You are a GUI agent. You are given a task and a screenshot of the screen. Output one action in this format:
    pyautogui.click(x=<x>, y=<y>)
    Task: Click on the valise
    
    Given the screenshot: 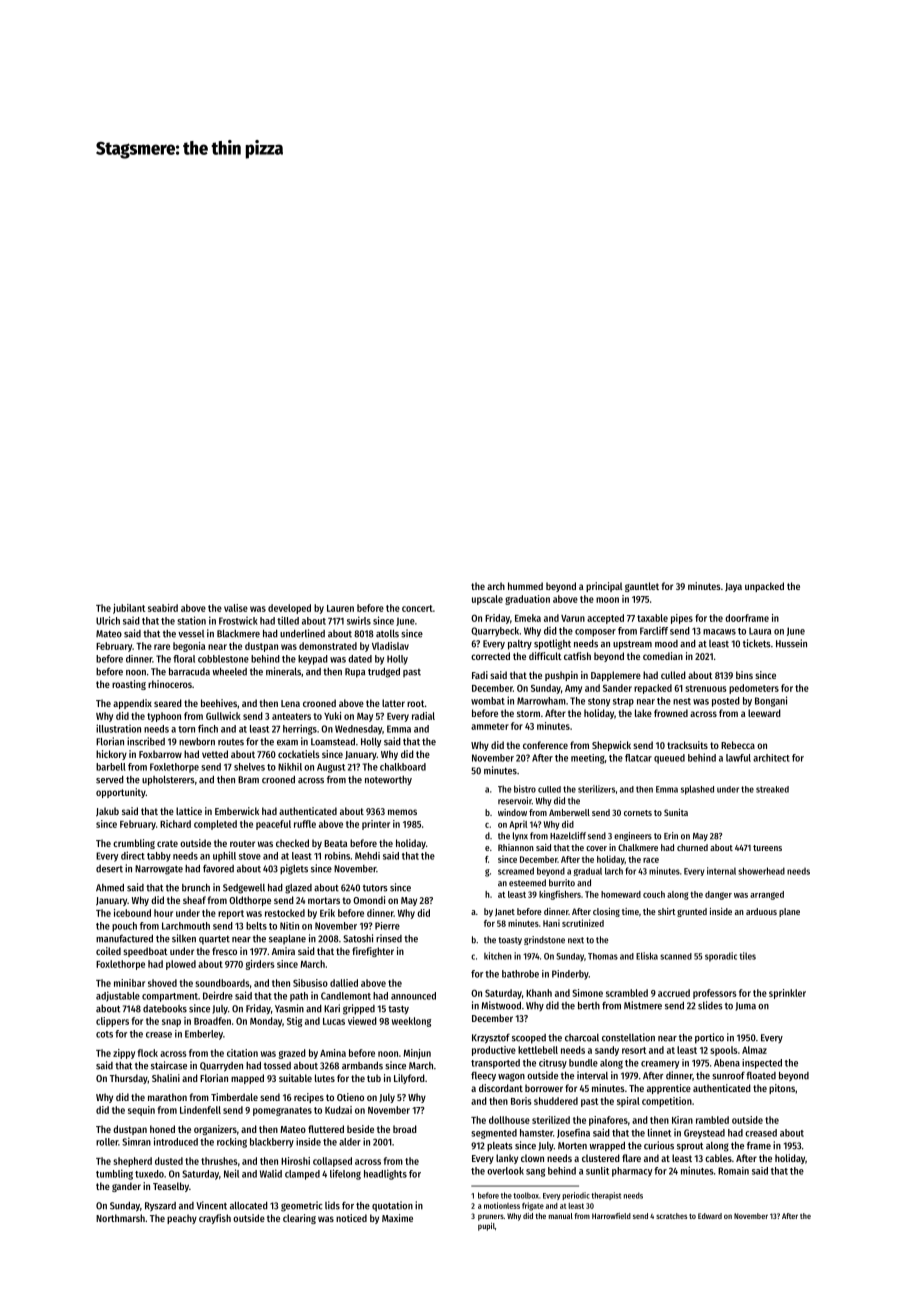 What is the action you would take?
    pyautogui.click(x=236, y=608)
